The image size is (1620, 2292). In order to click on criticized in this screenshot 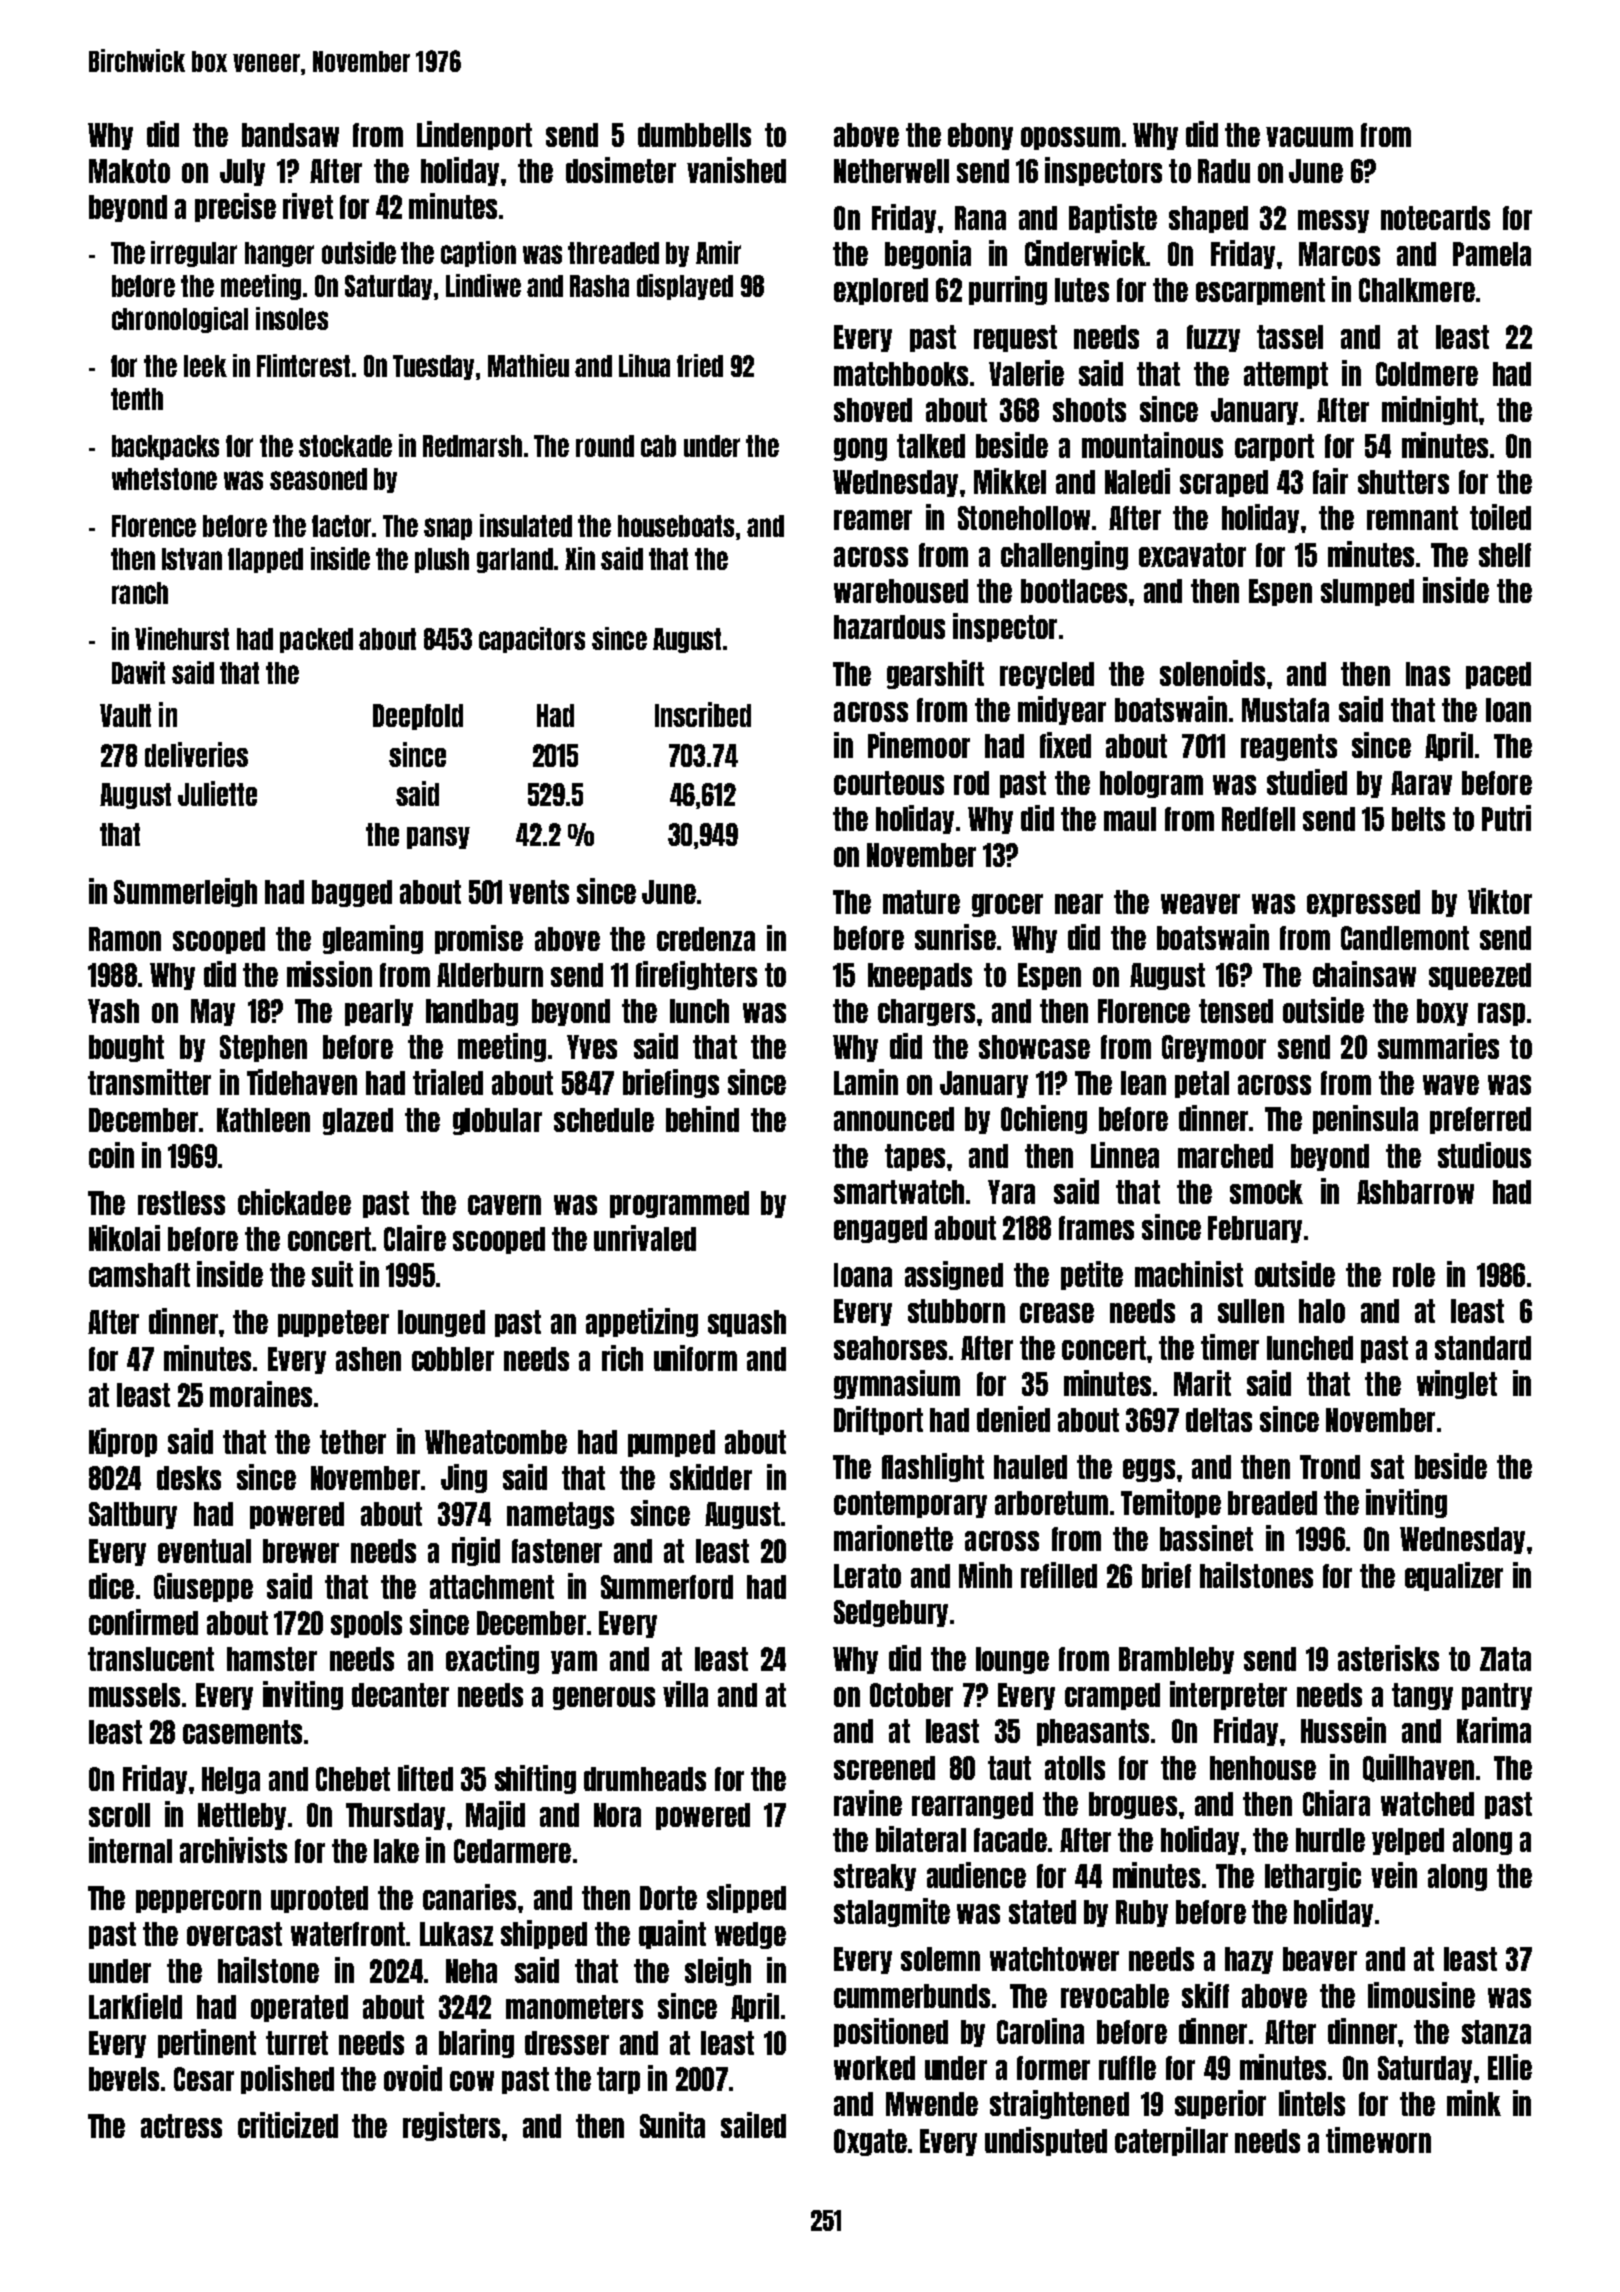, I will do `click(288, 2125)`.
